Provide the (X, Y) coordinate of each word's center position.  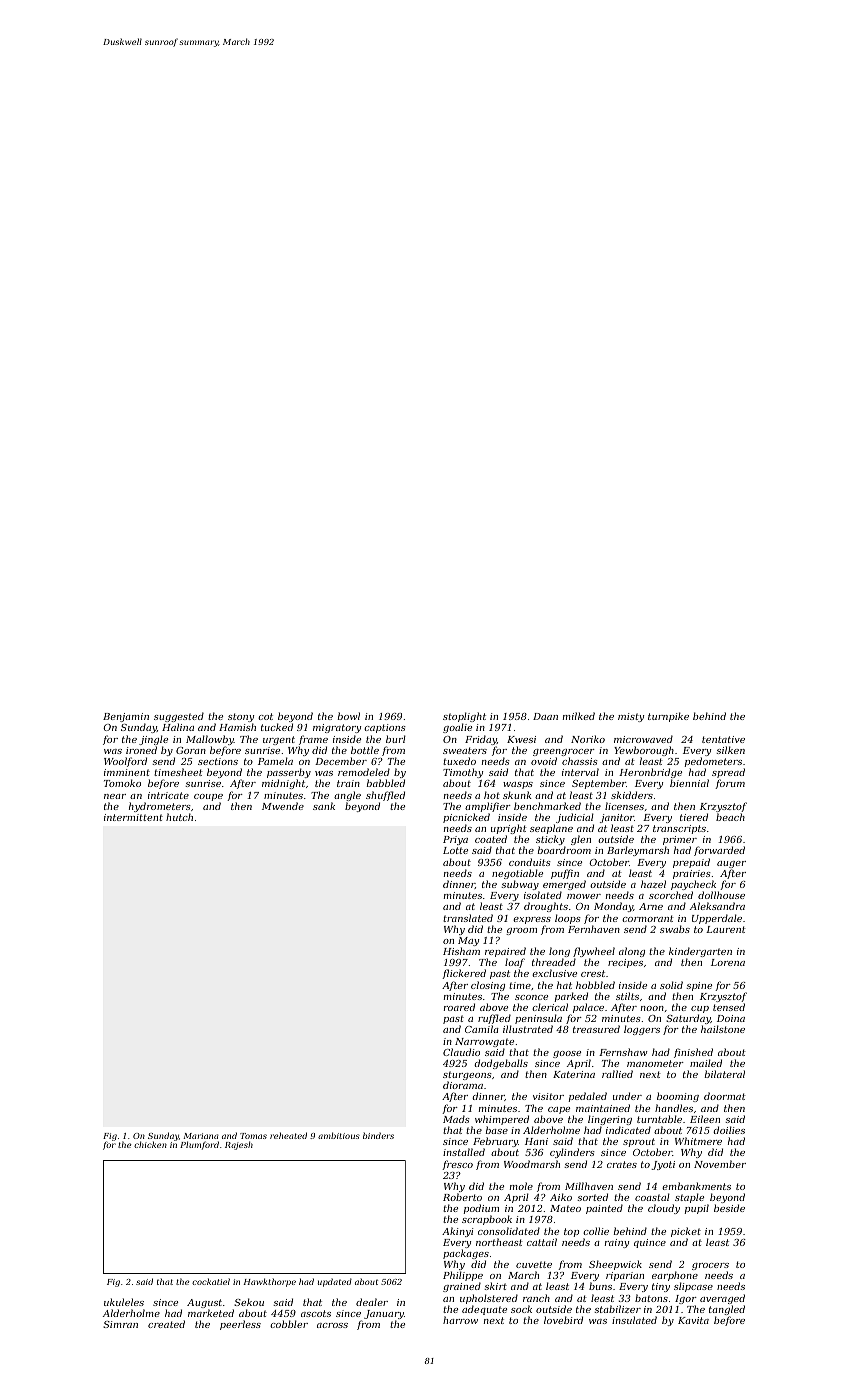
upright (509, 830)
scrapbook (487, 1220)
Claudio (461, 1052)
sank (324, 806)
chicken (150, 1144)
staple (689, 1198)
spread (728, 774)
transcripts (679, 829)
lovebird (563, 1320)
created (166, 1324)
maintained (603, 1108)
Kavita (693, 1320)
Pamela (275, 761)
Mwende (283, 806)
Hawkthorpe (269, 1282)
